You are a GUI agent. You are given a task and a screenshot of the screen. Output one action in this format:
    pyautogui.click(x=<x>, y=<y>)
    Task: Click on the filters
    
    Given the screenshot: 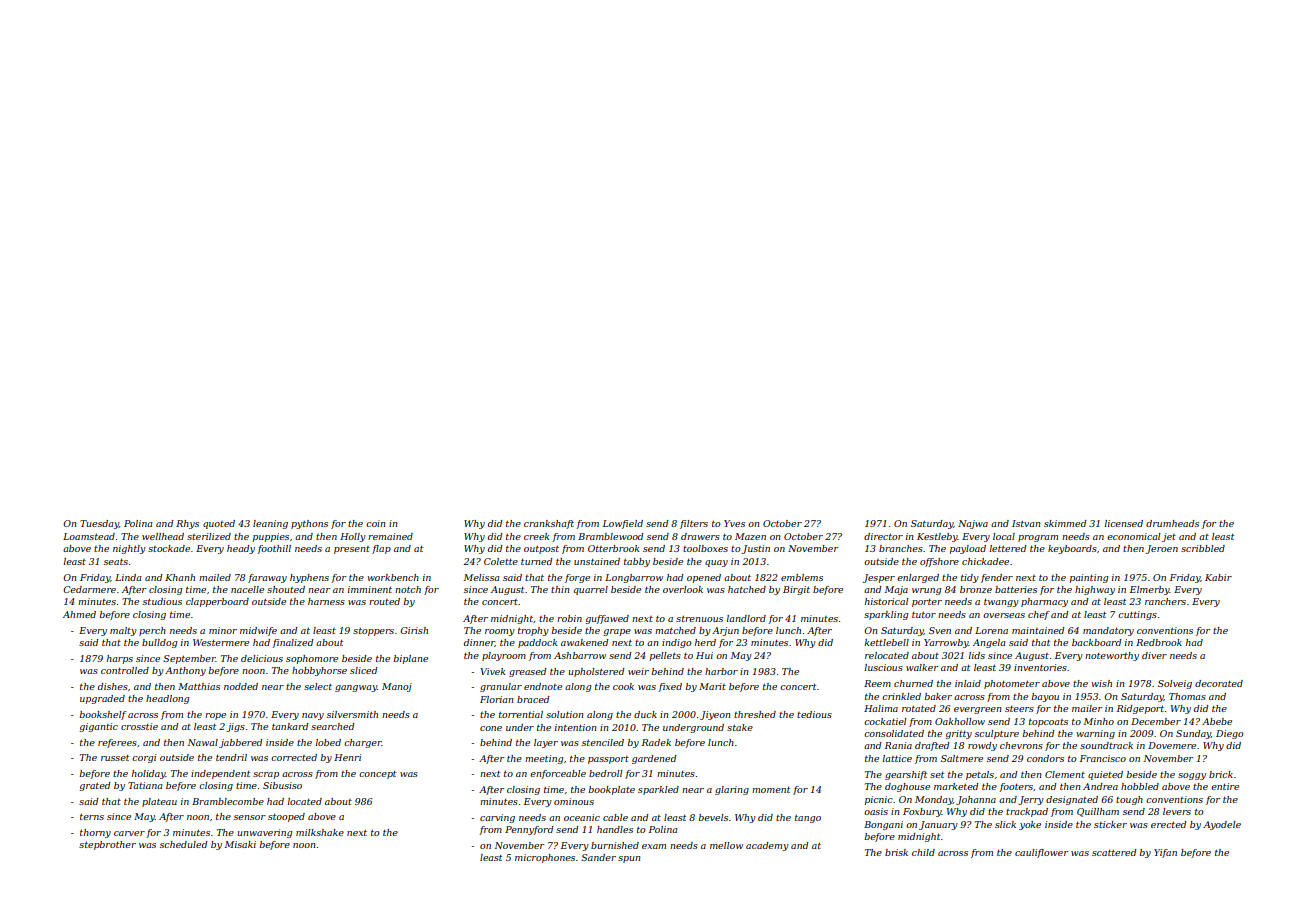 What is the action you would take?
    pyautogui.click(x=694, y=524)
